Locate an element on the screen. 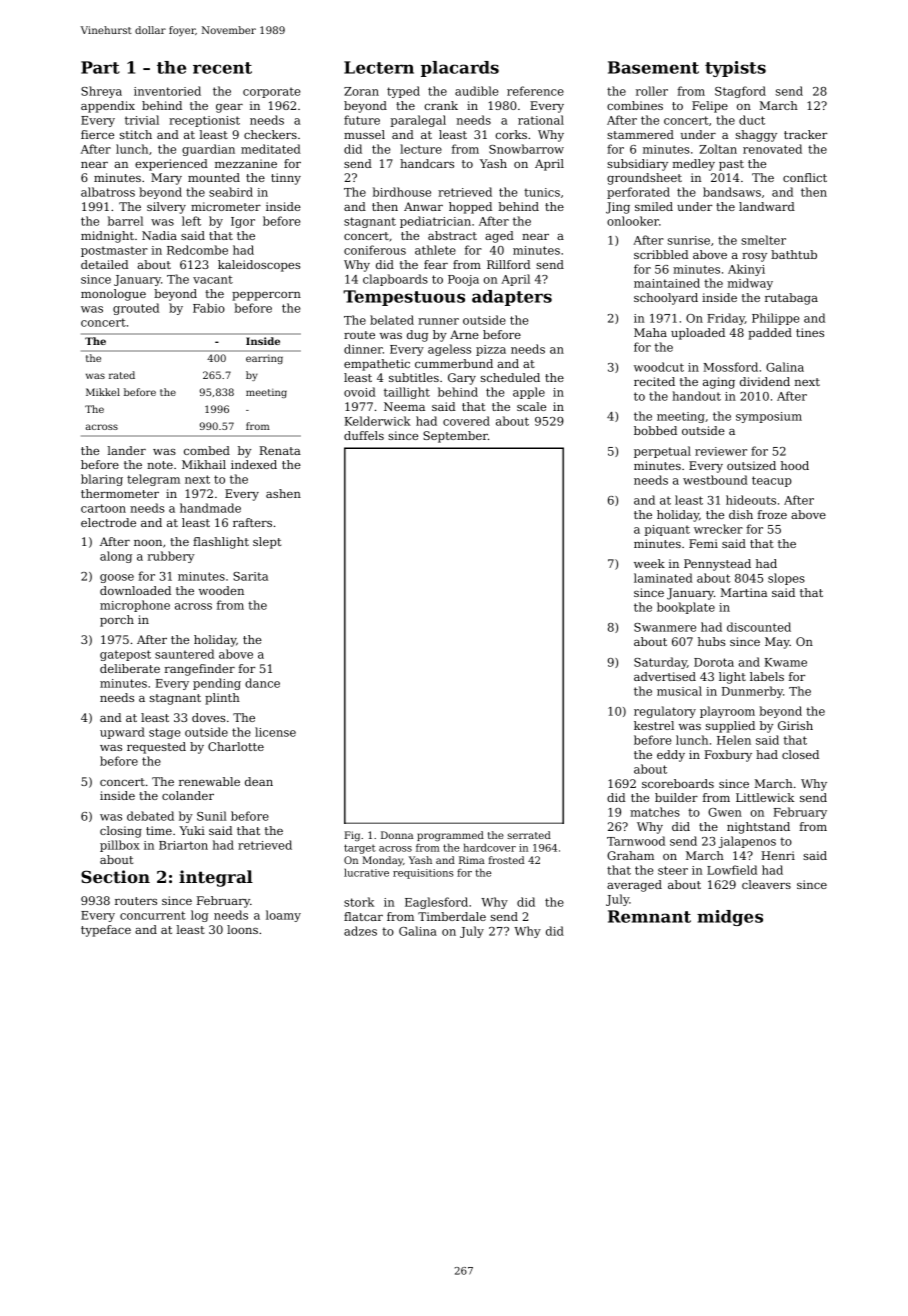 This screenshot has width=908, height=1316. roller is located at coordinates (652, 91).
